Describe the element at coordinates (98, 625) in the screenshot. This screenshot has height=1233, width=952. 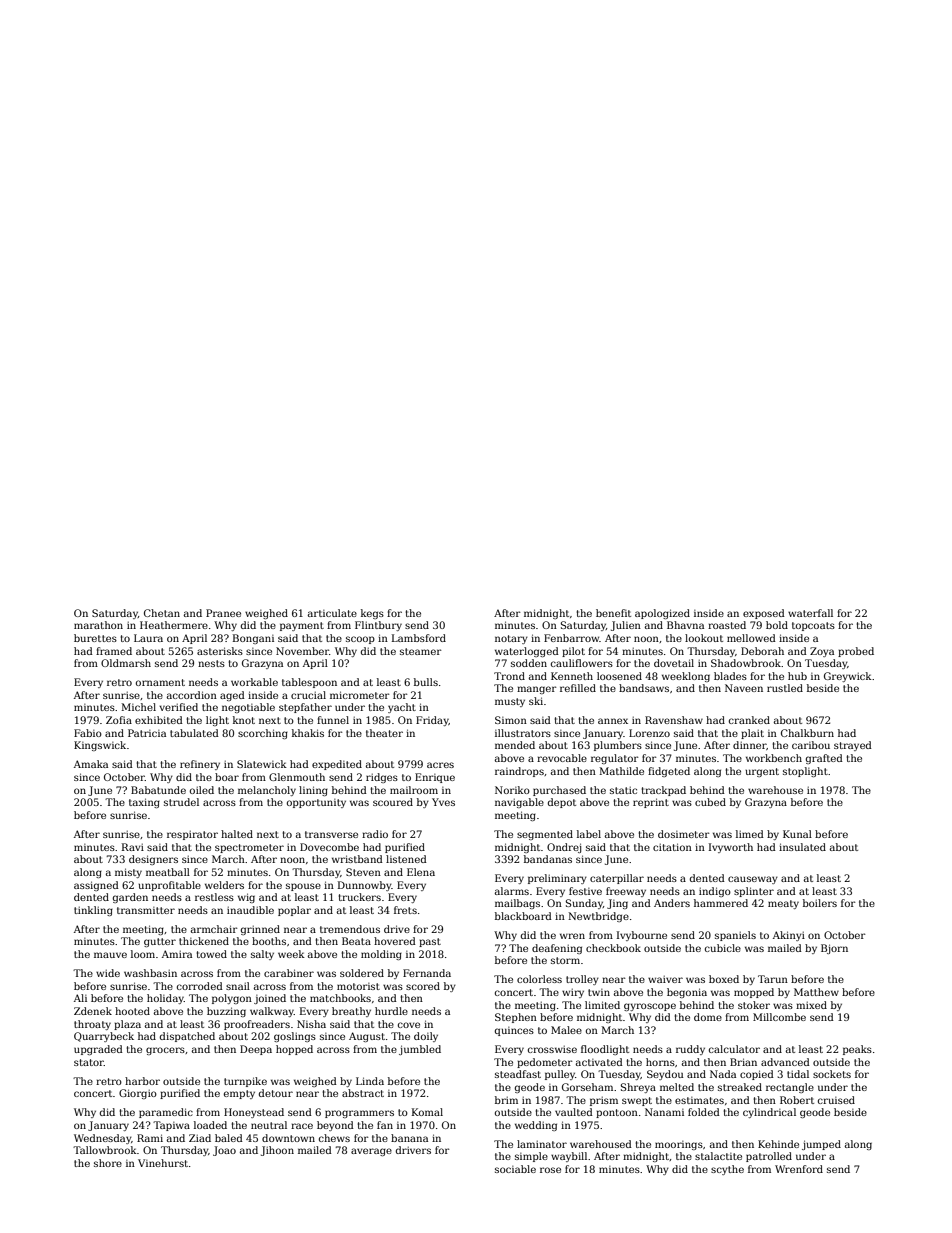
I see `marathon` at that location.
